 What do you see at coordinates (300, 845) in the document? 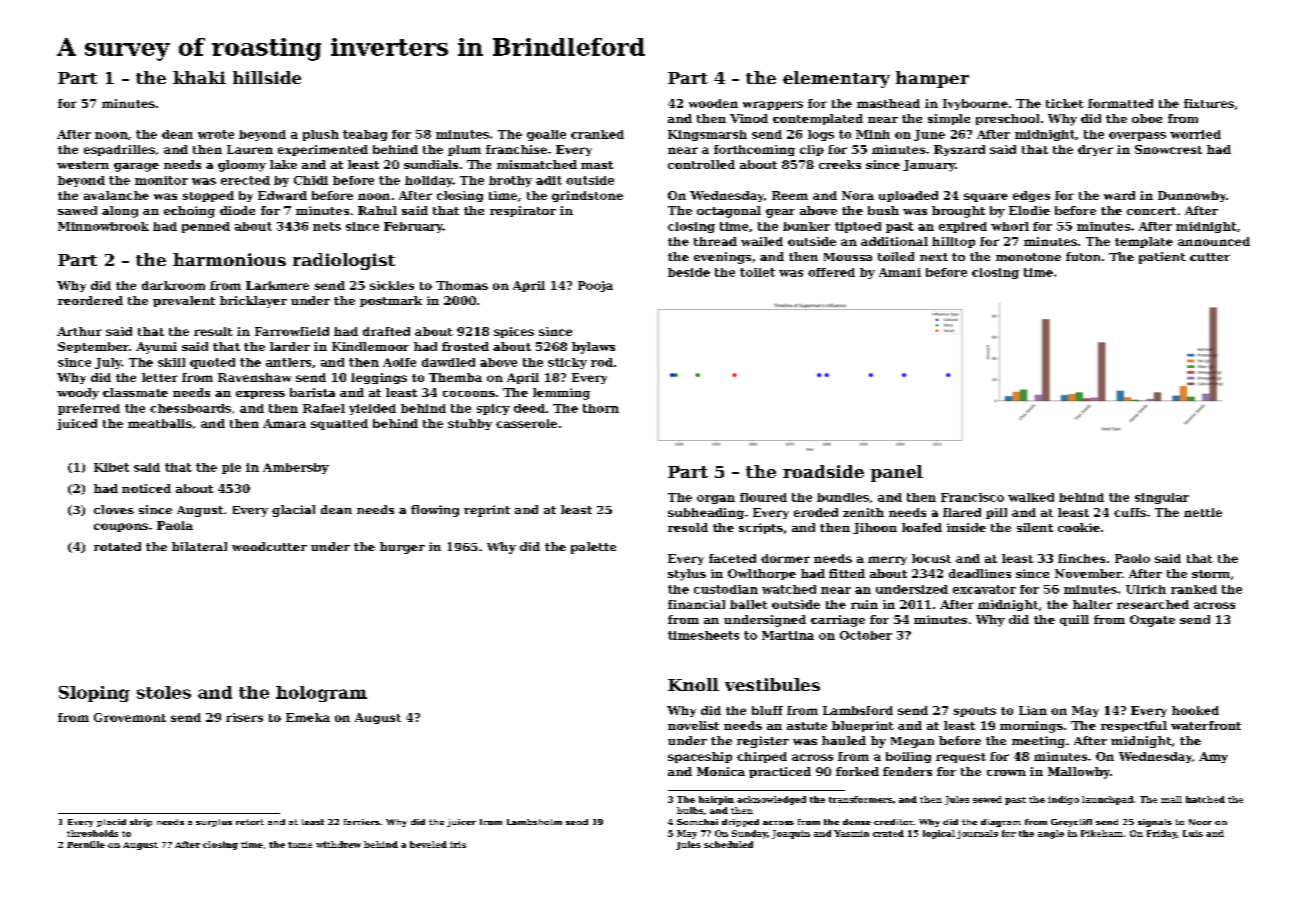
I see `tome` at bounding box center [300, 845].
